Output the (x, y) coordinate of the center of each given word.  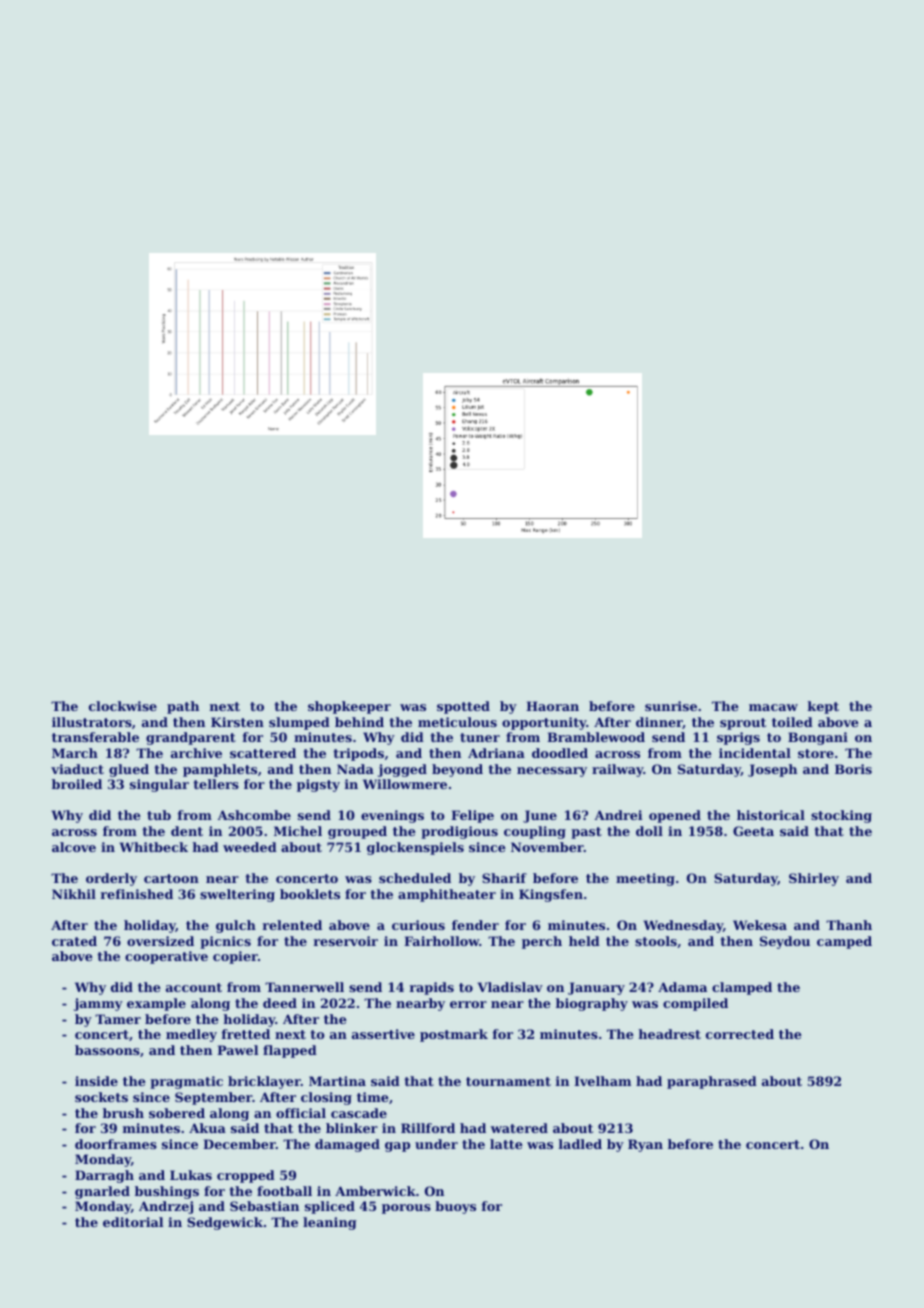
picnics (225, 942)
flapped (290, 1051)
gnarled (102, 1192)
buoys (455, 1207)
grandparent (191, 738)
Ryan (645, 1145)
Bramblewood (596, 737)
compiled (695, 1004)
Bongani (818, 738)
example (156, 1004)
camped (844, 942)
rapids (432, 988)
